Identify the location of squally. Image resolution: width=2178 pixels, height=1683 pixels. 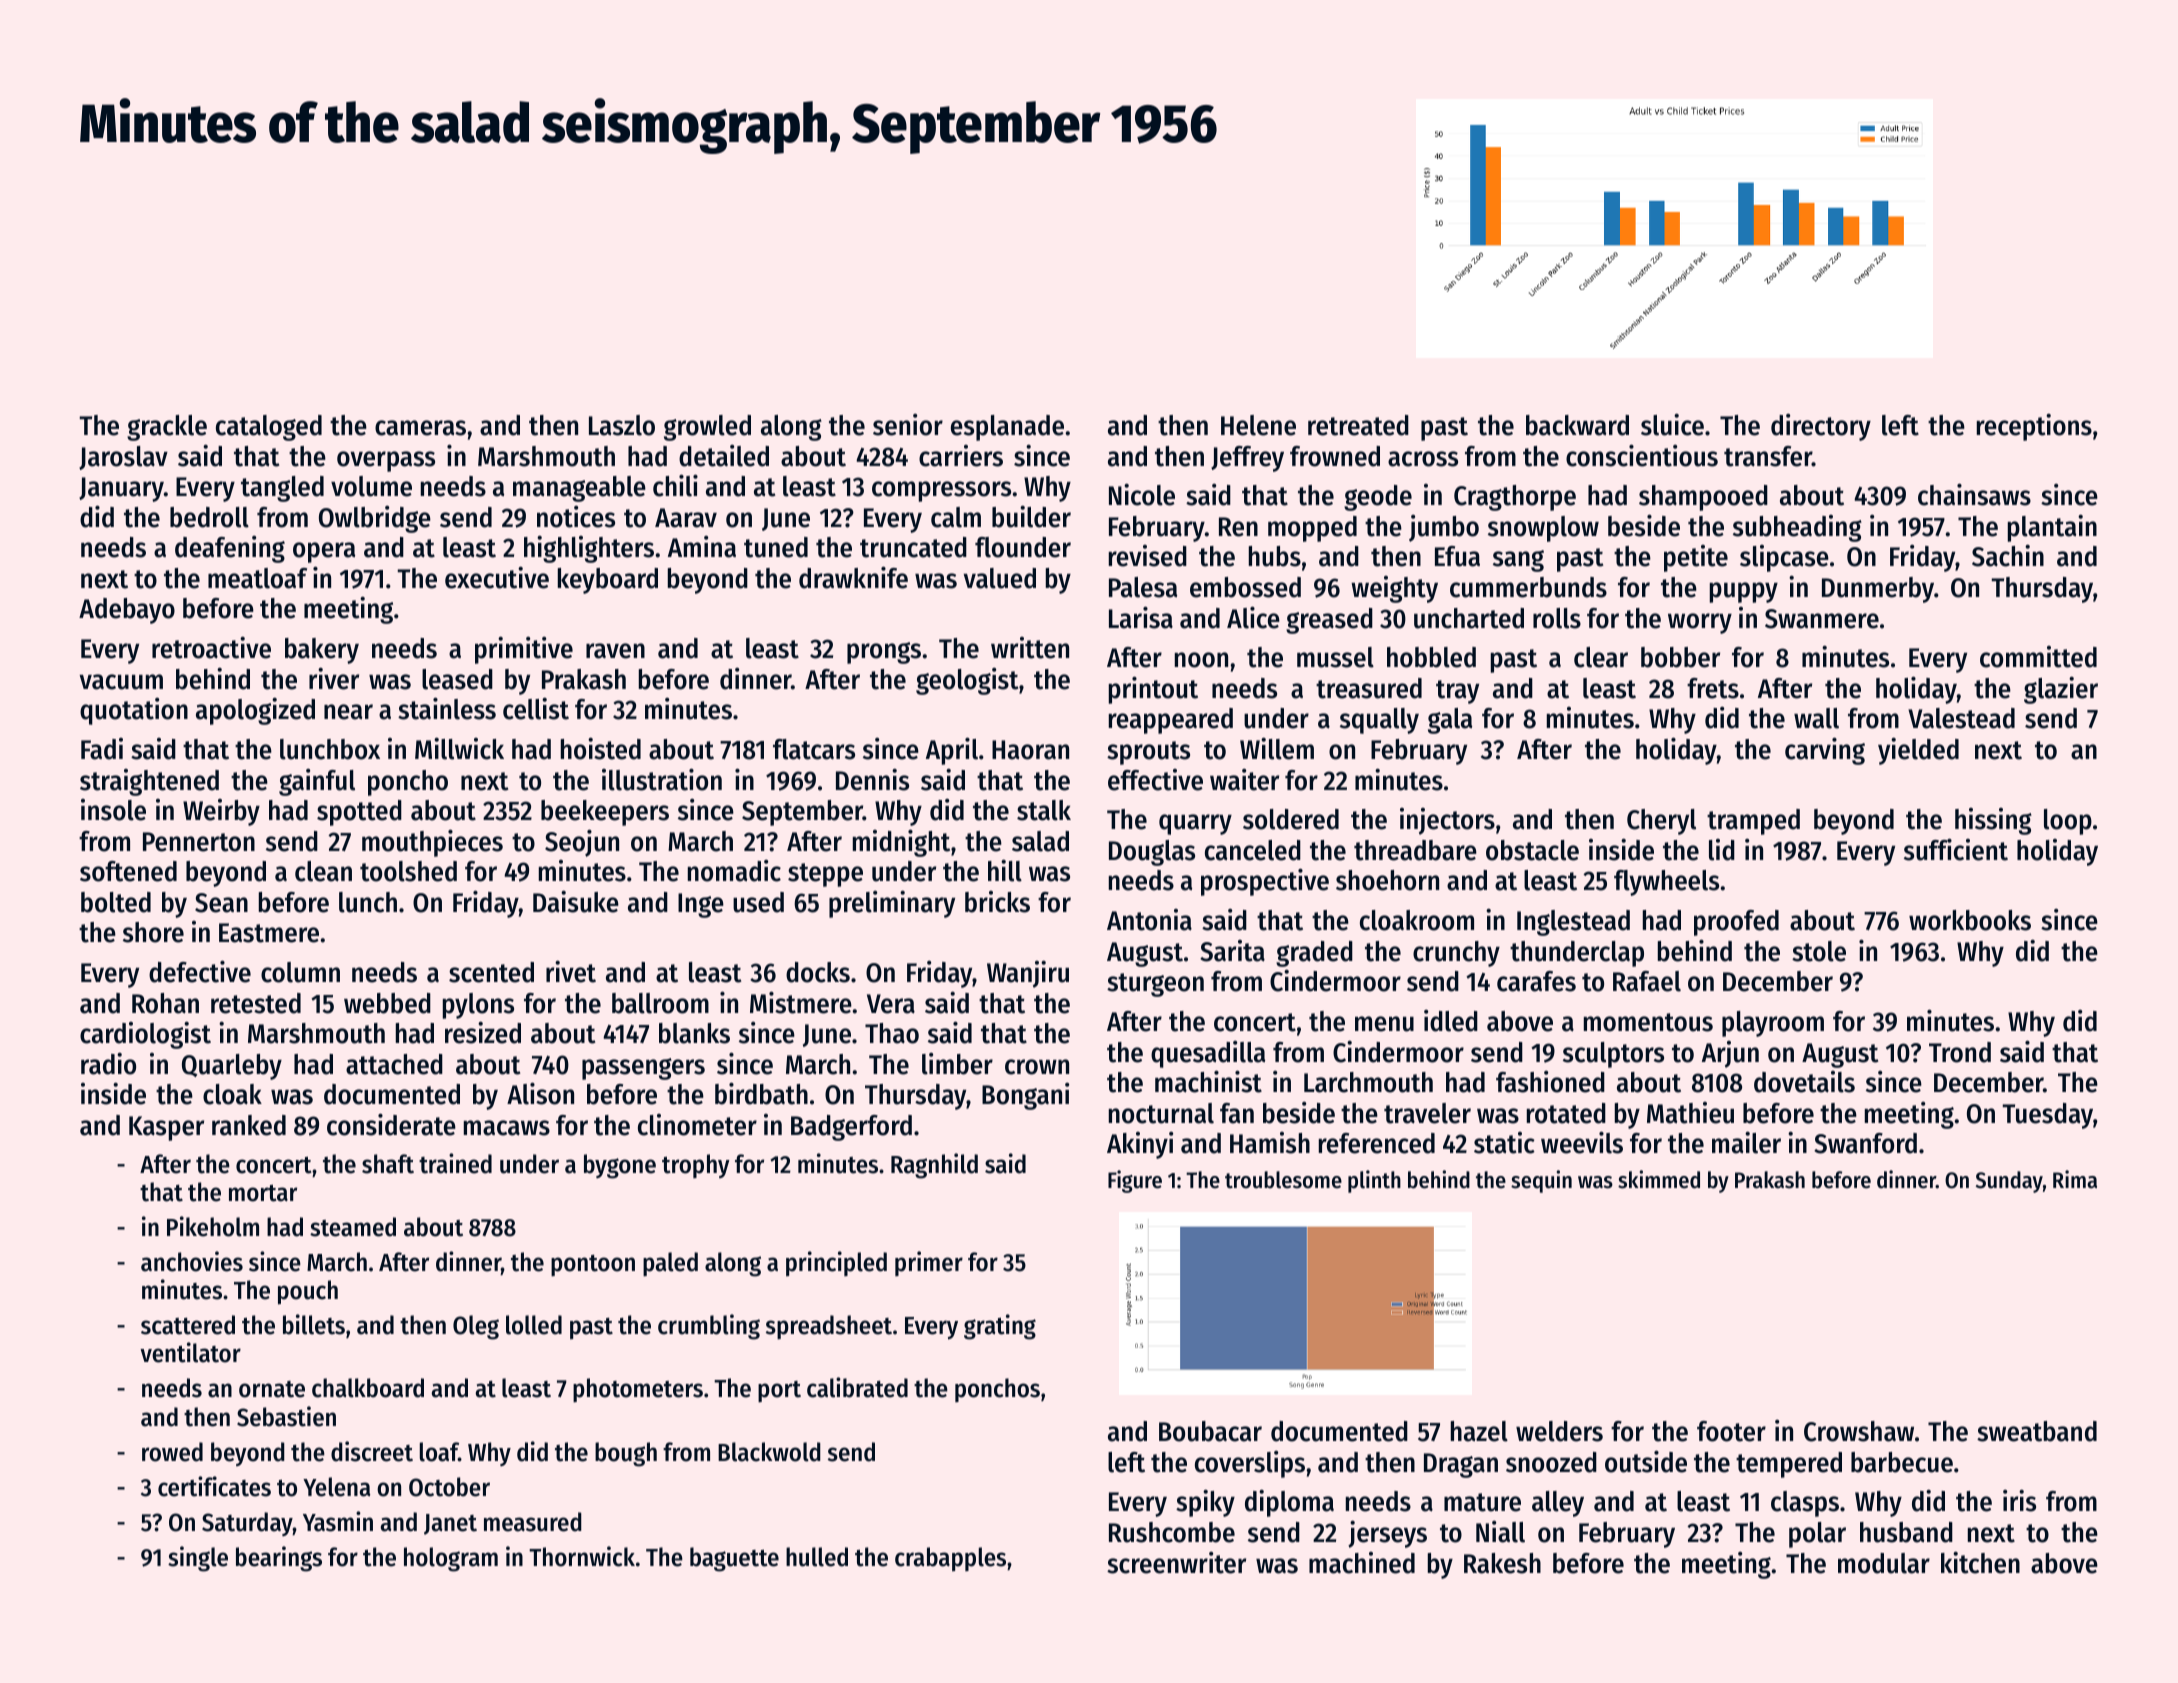
(1379, 721).
